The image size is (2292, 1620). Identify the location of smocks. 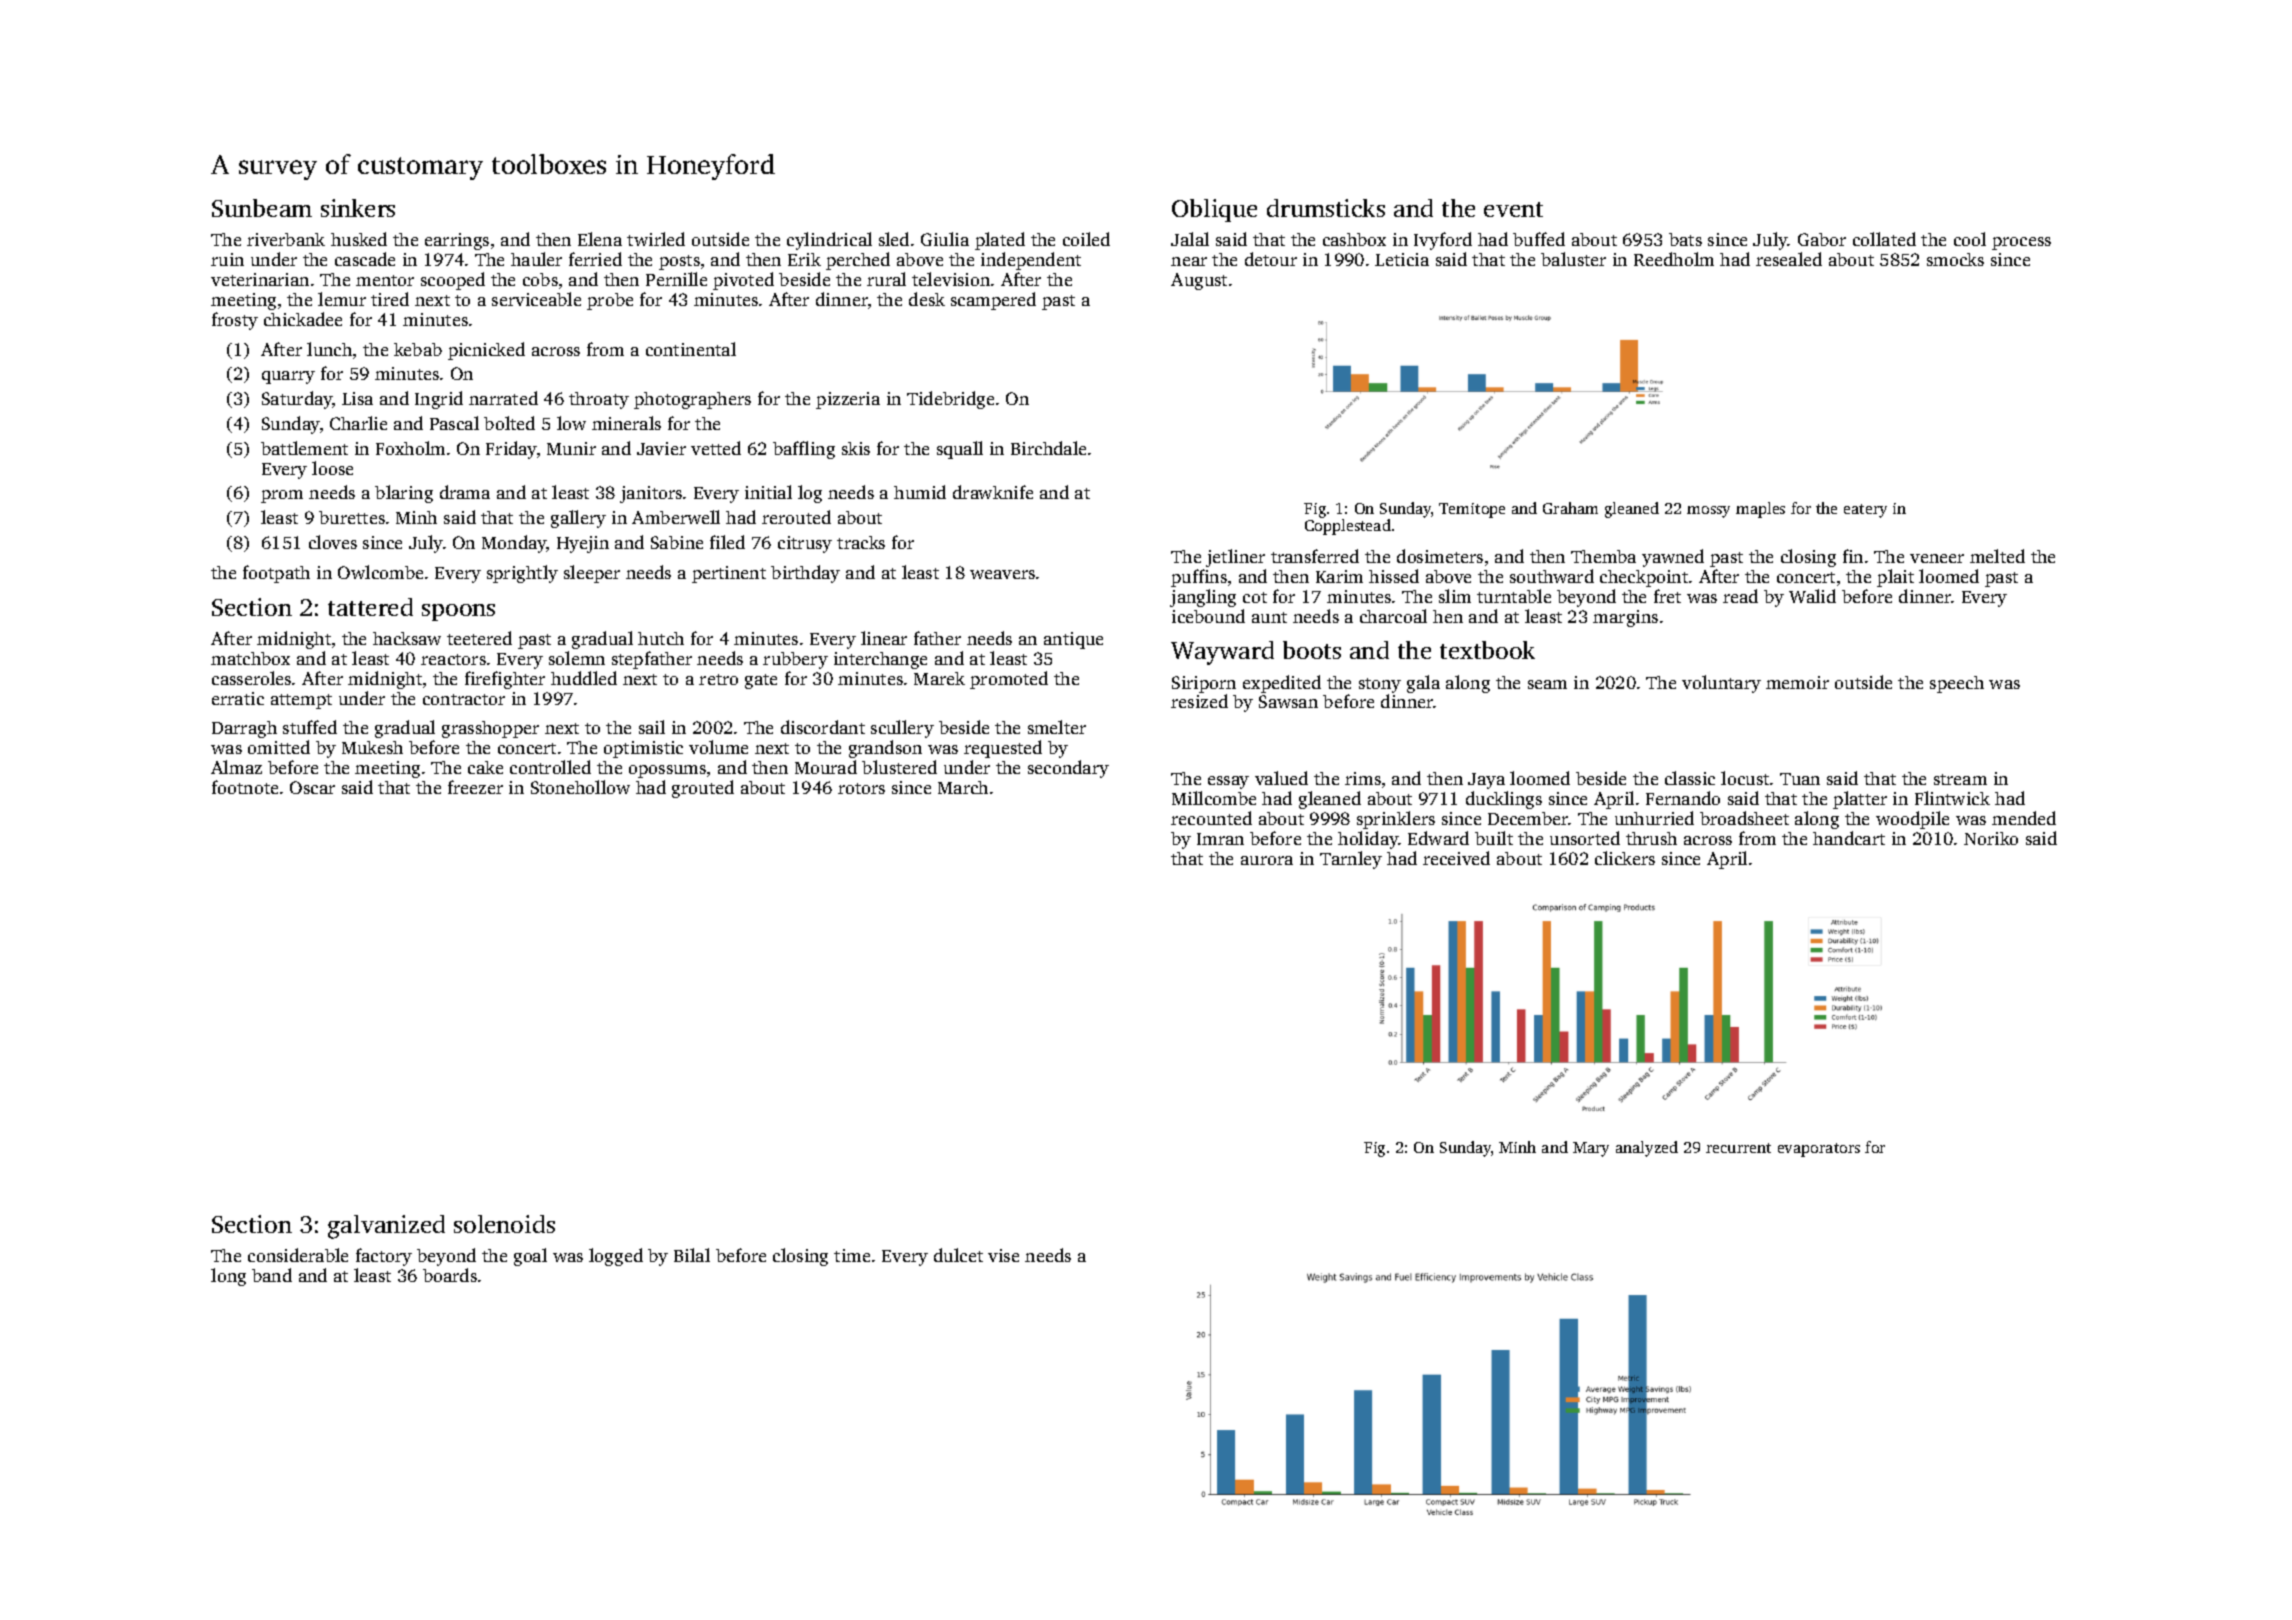
(1955, 259).
